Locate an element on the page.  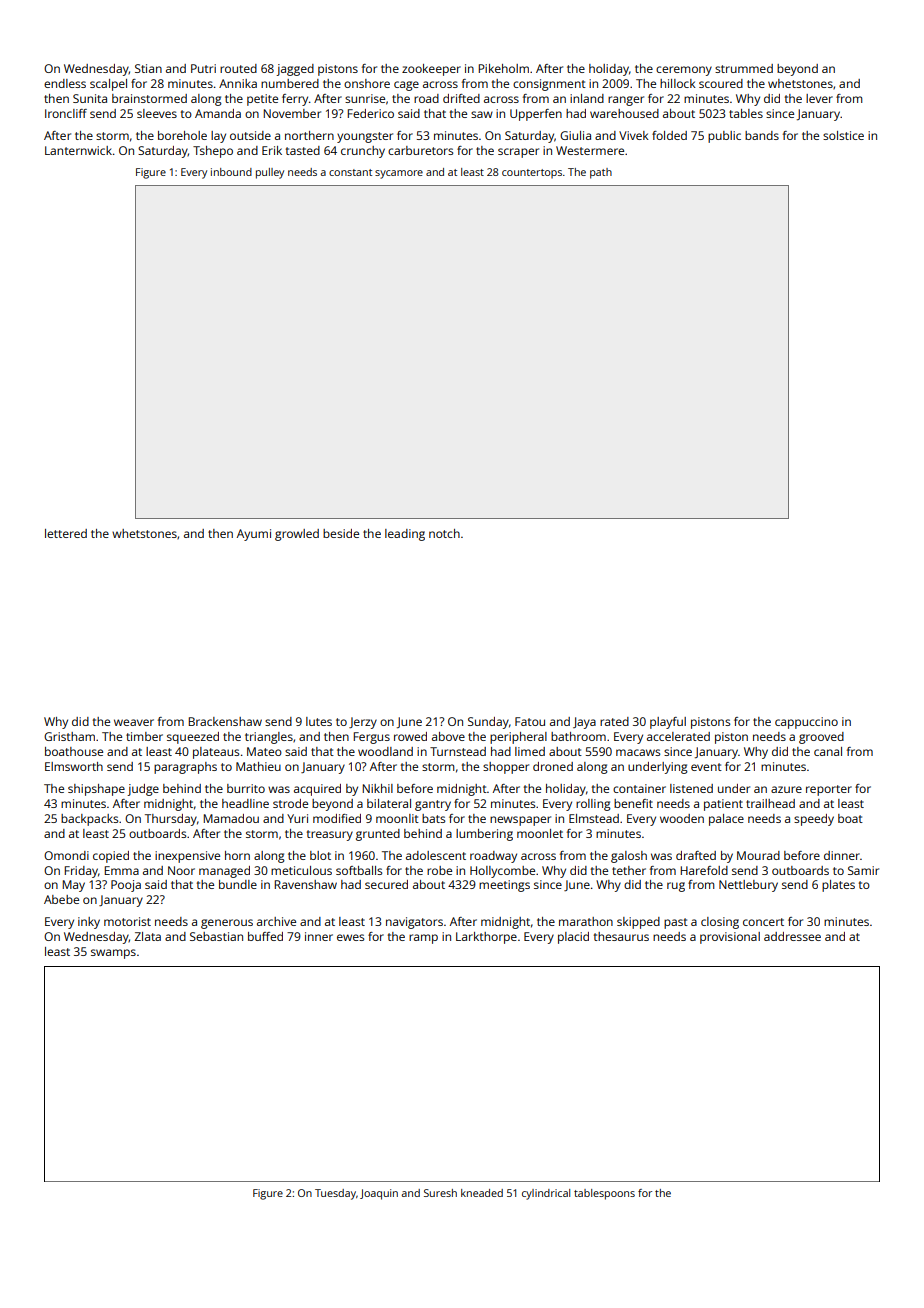
cappuccino is located at coordinates (806, 723).
